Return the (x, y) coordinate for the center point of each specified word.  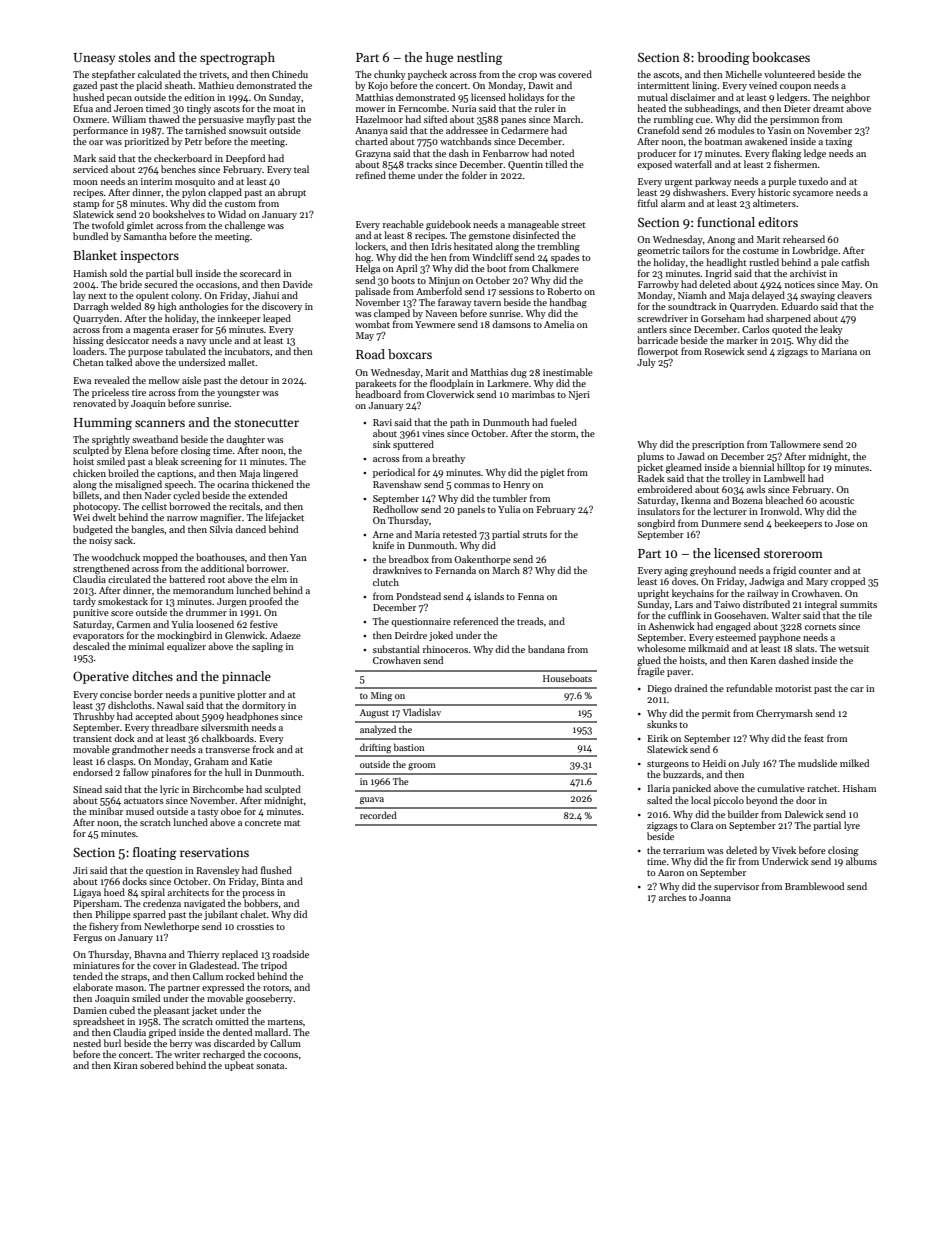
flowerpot (658, 352)
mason (130, 988)
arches (672, 897)
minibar (106, 811)
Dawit (541, 85)
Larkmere (508, 383)
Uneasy (94, 59)
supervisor (736, 887)
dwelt (104, 517)
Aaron (671, 872)
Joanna (715, 897)
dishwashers (699, 192)
